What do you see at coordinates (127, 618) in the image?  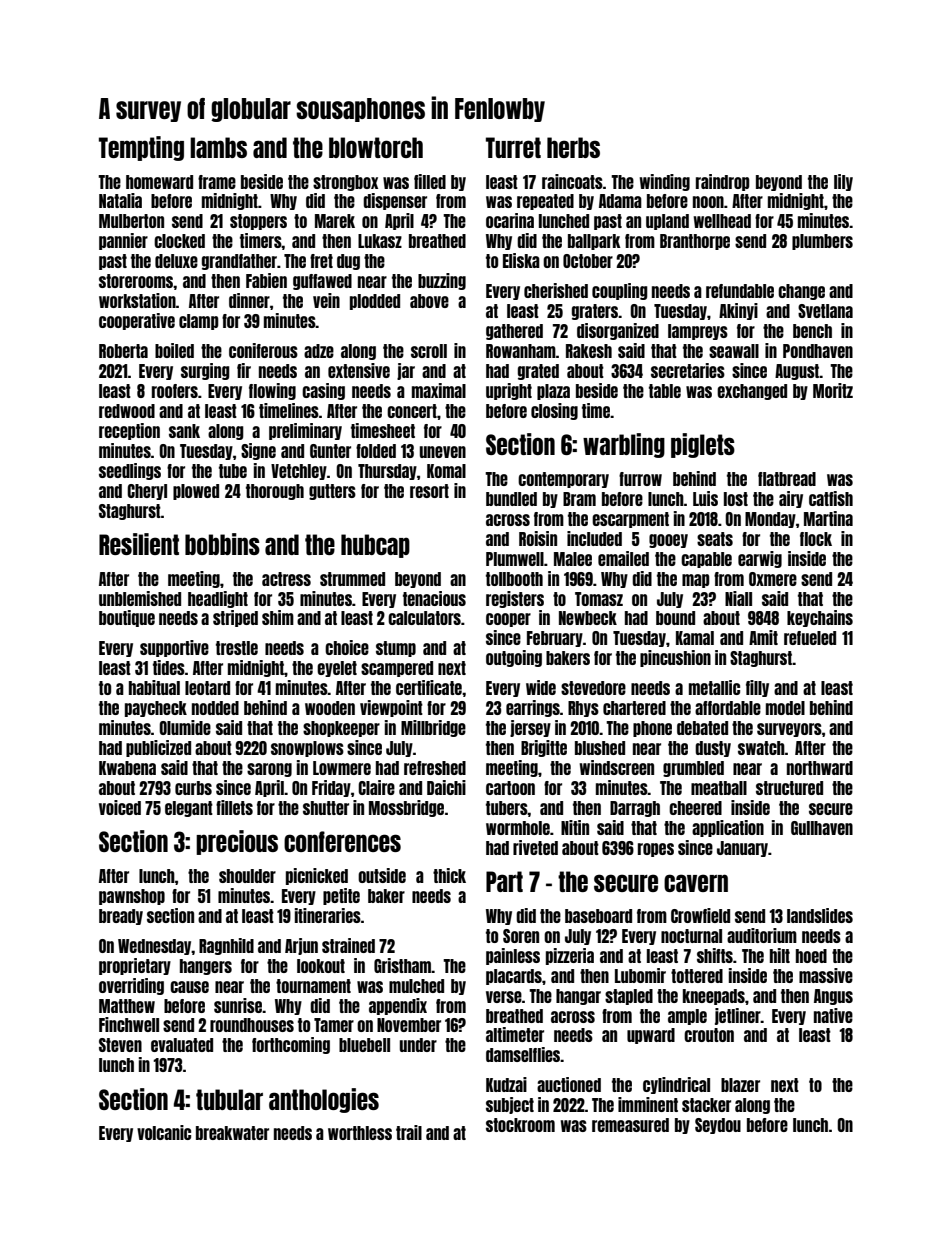 I see `boutique` at bounding box center [127, 618].
